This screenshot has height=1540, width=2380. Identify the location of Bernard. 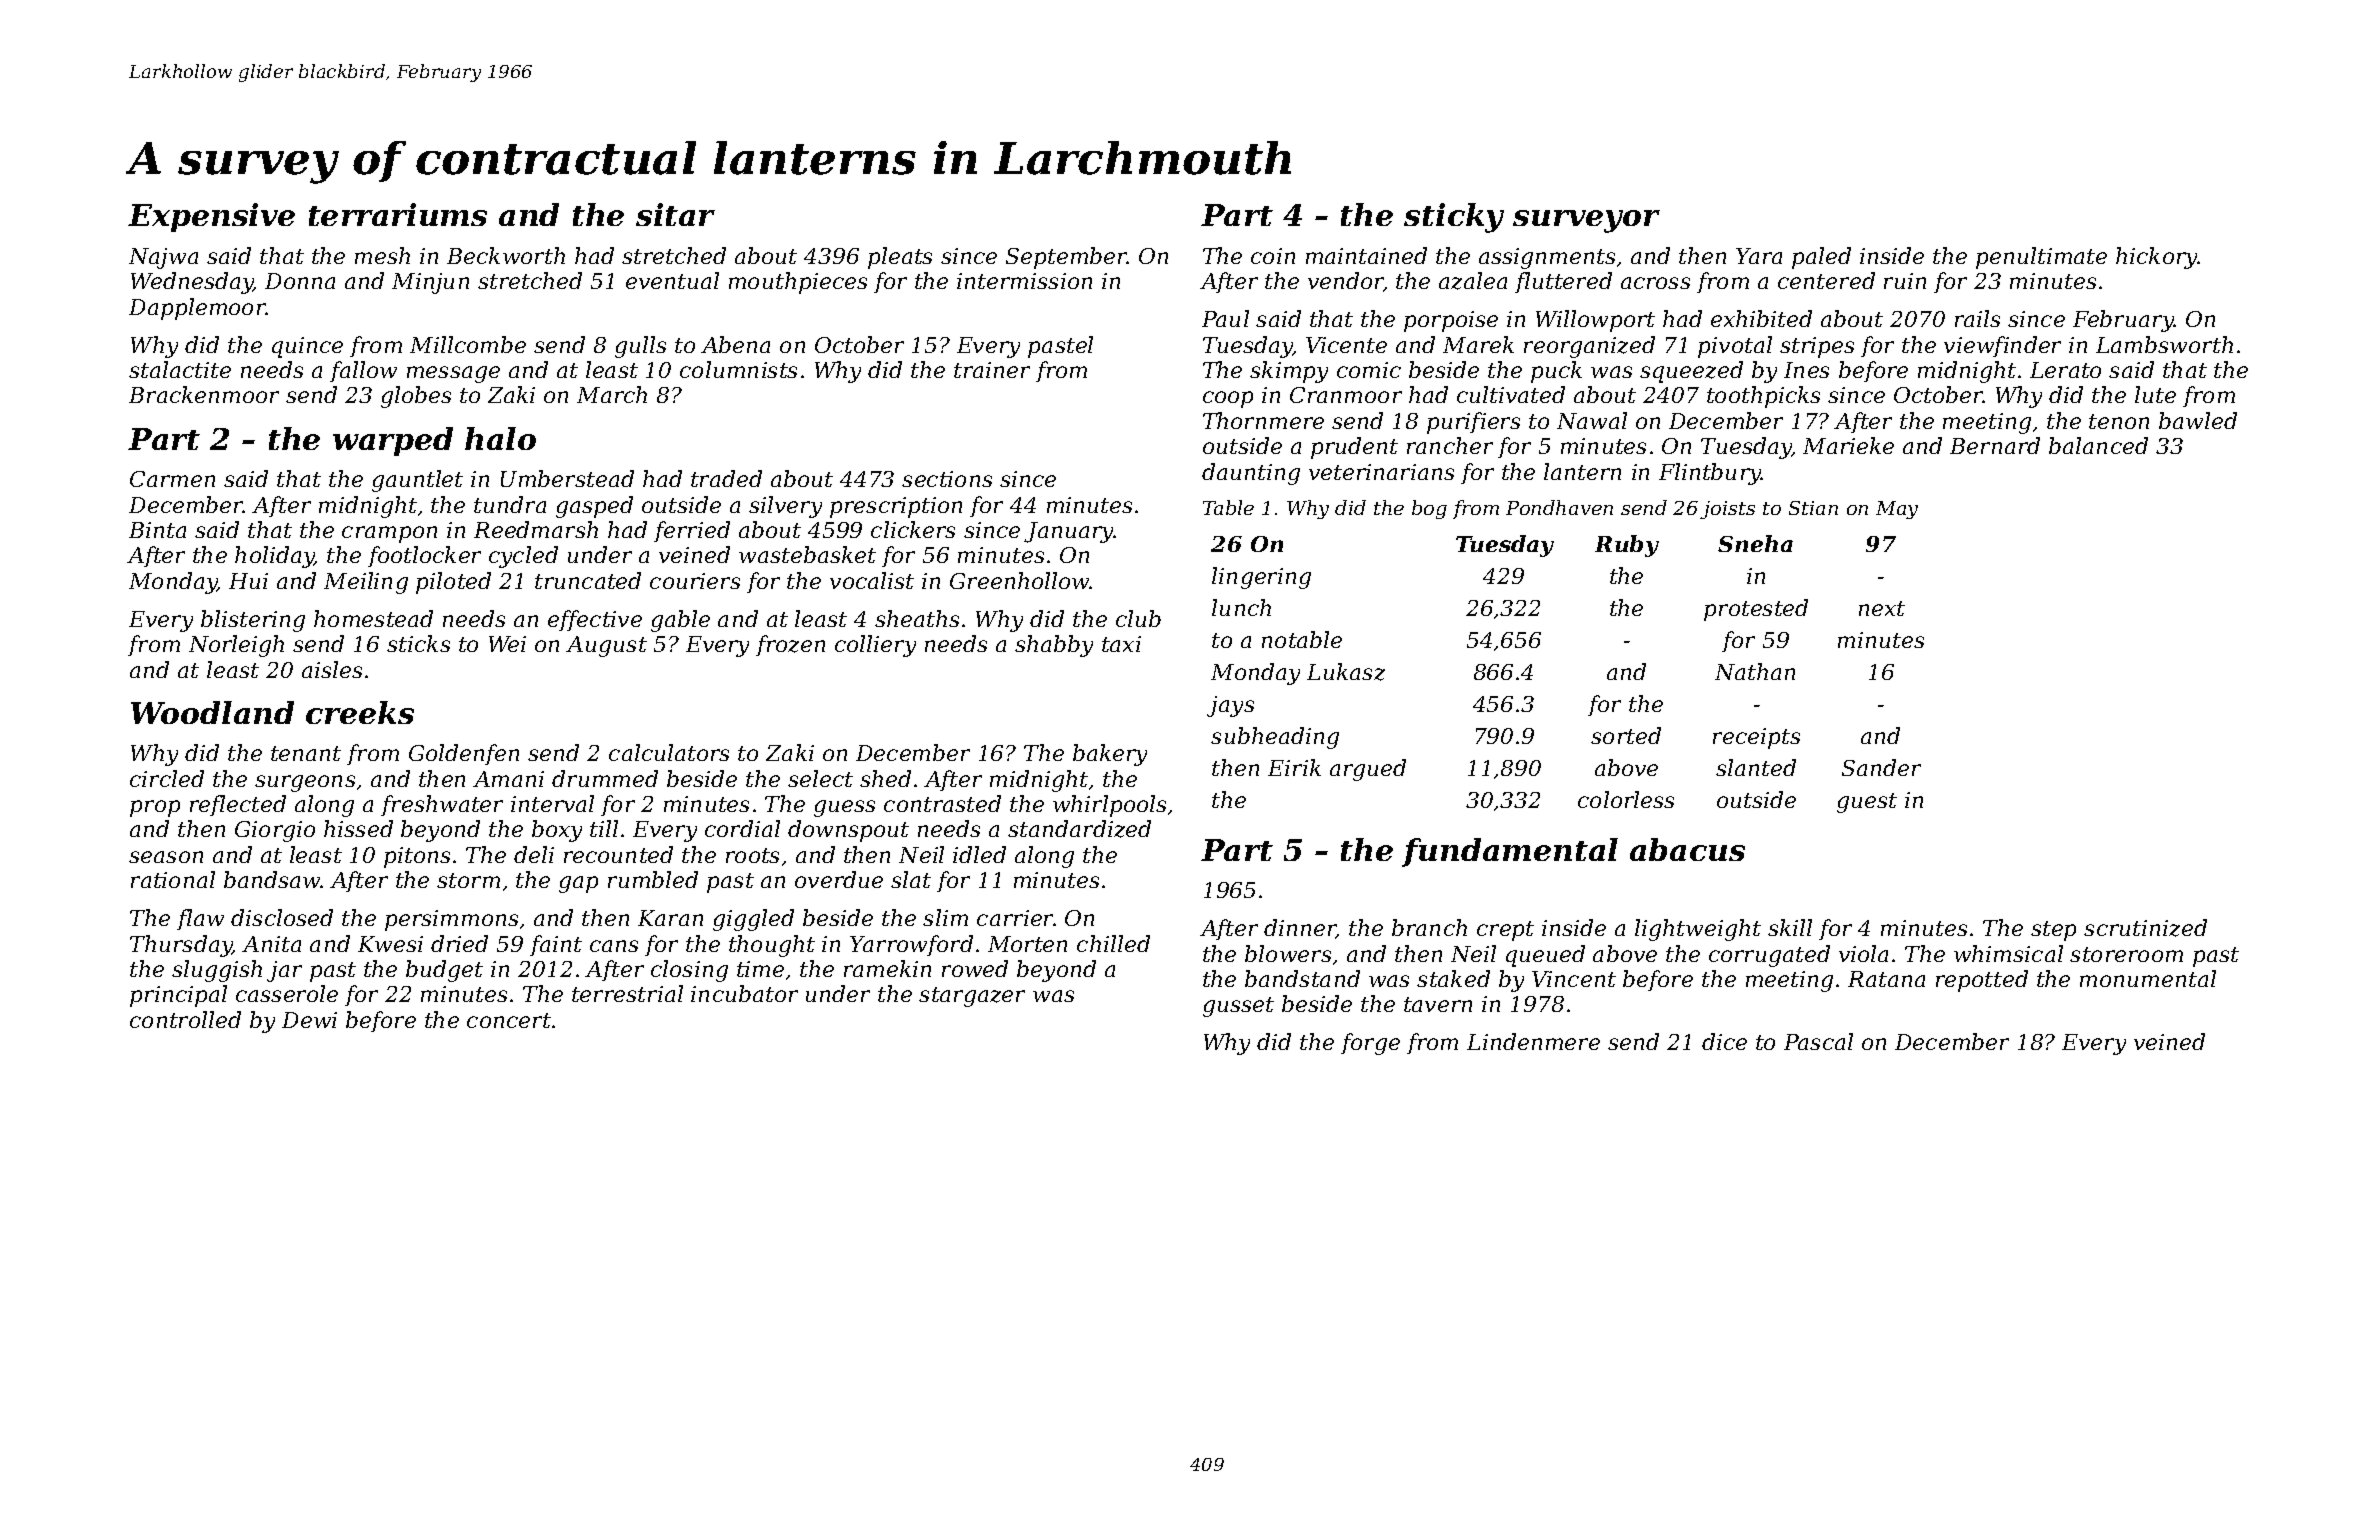
(1995, 445).
